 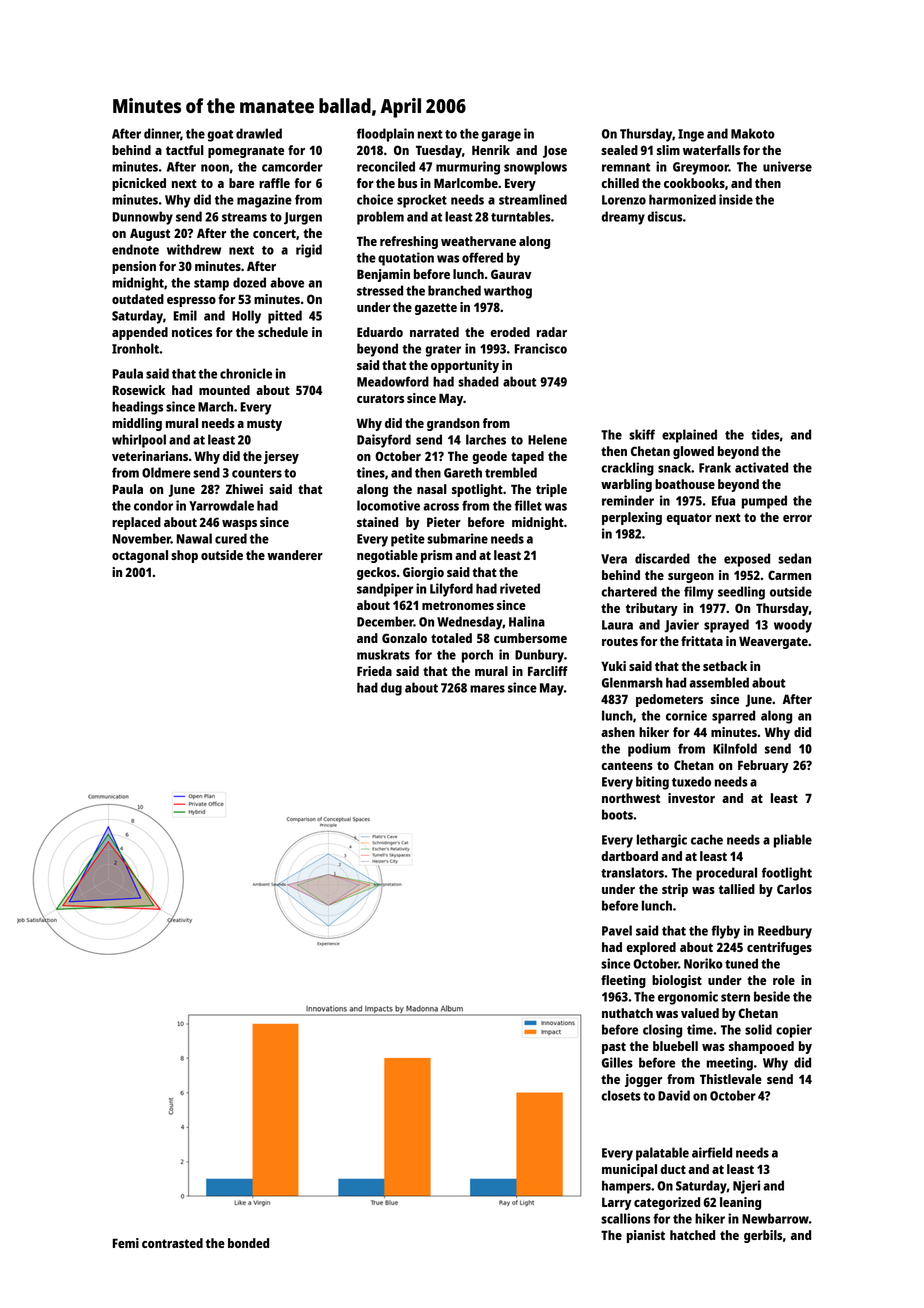 What do you see at coordinates (391, 689) in the screenshot?
I see `dug` at bounding box center [391, 689].
